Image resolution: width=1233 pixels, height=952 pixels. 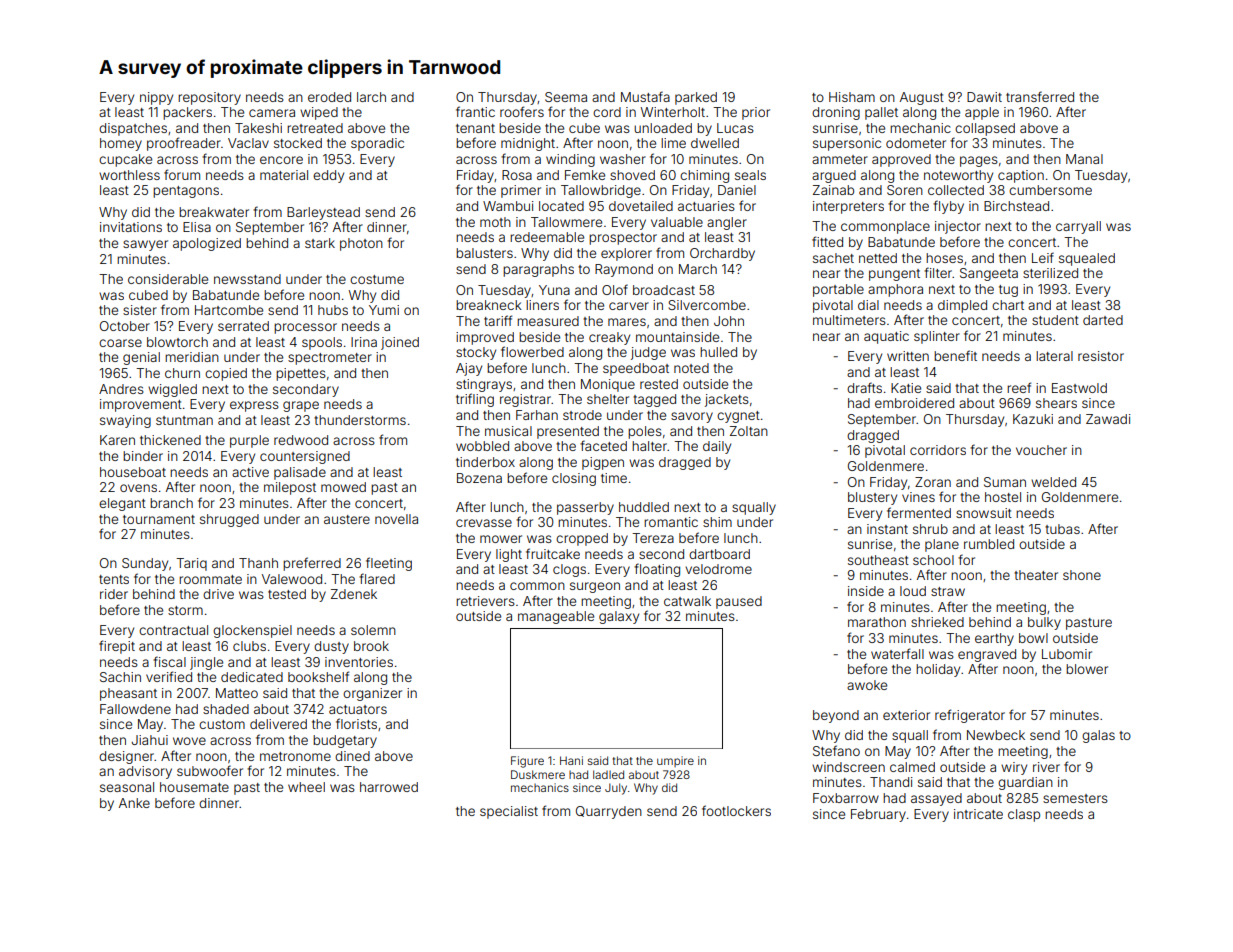 I want to click on hulled, so click(x=718, y=352).
